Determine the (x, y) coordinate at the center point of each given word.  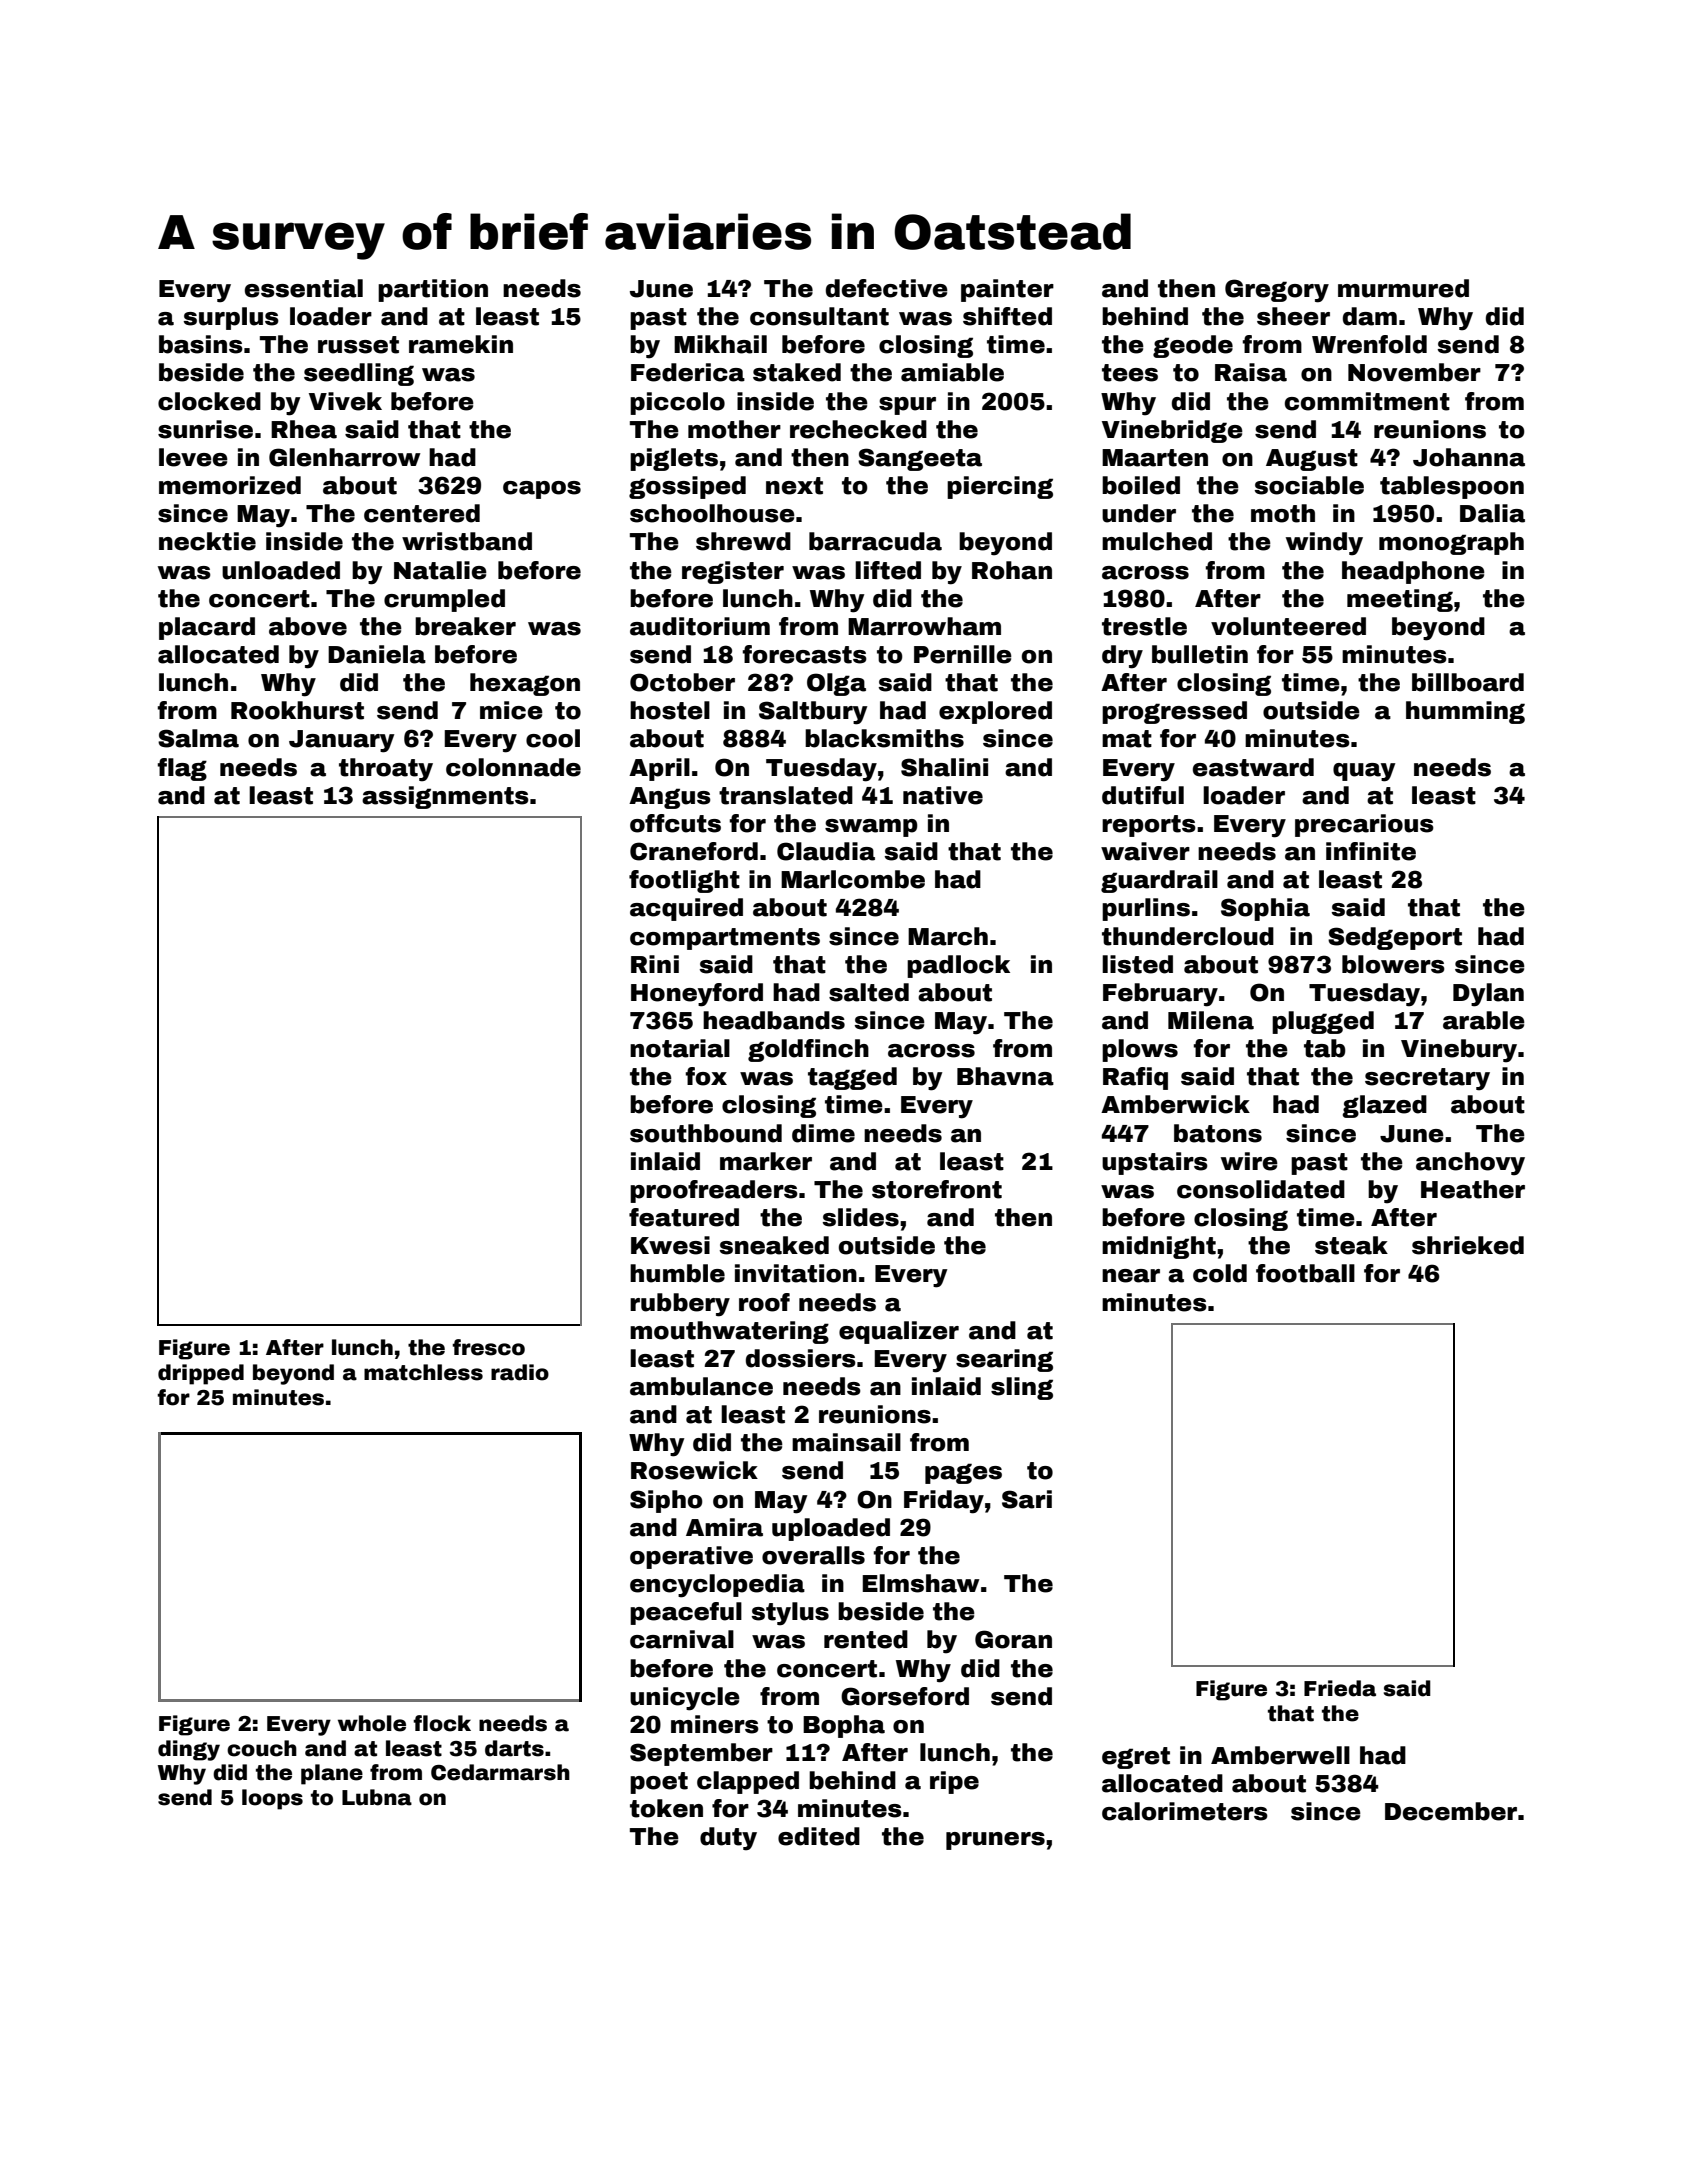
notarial (680, 1048)
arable (1484, 1020)
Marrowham (924, 626)
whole (372, 1723)
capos (542, 490)
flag (182, 769)
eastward (1253, 767)
